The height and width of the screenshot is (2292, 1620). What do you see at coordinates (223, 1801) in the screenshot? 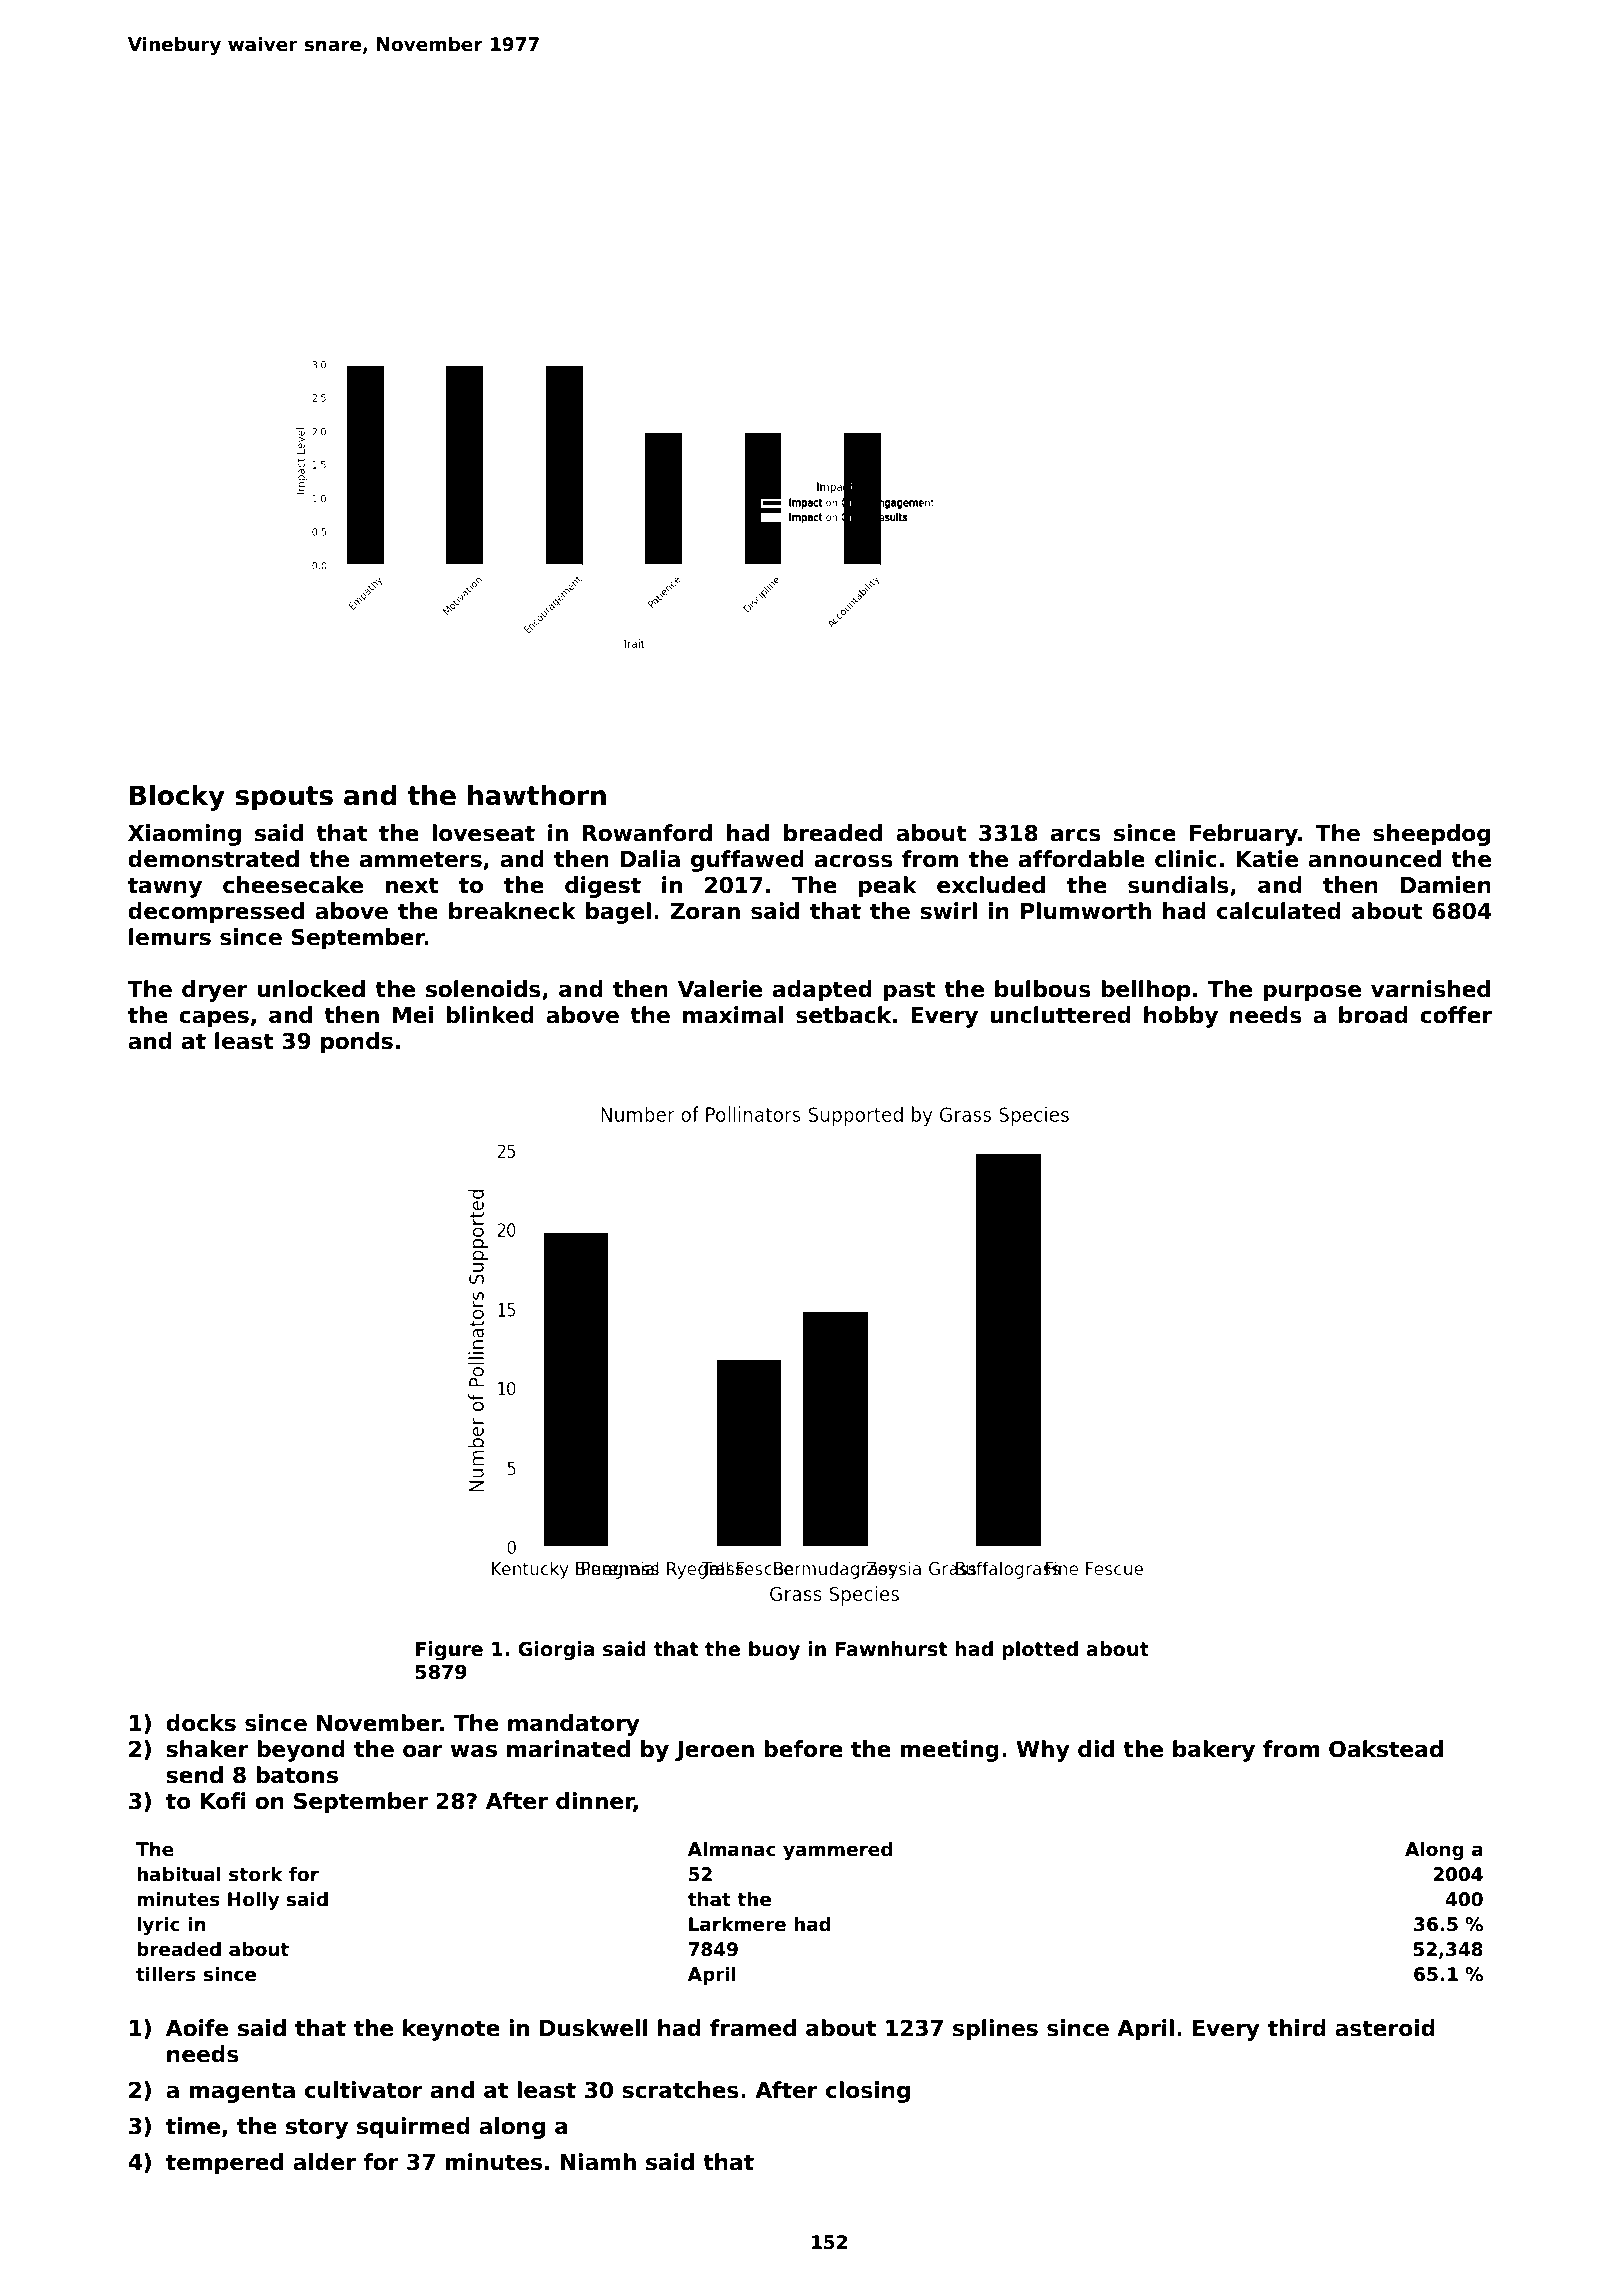
I see `Kofi` at bounding box center [223, 1801].
